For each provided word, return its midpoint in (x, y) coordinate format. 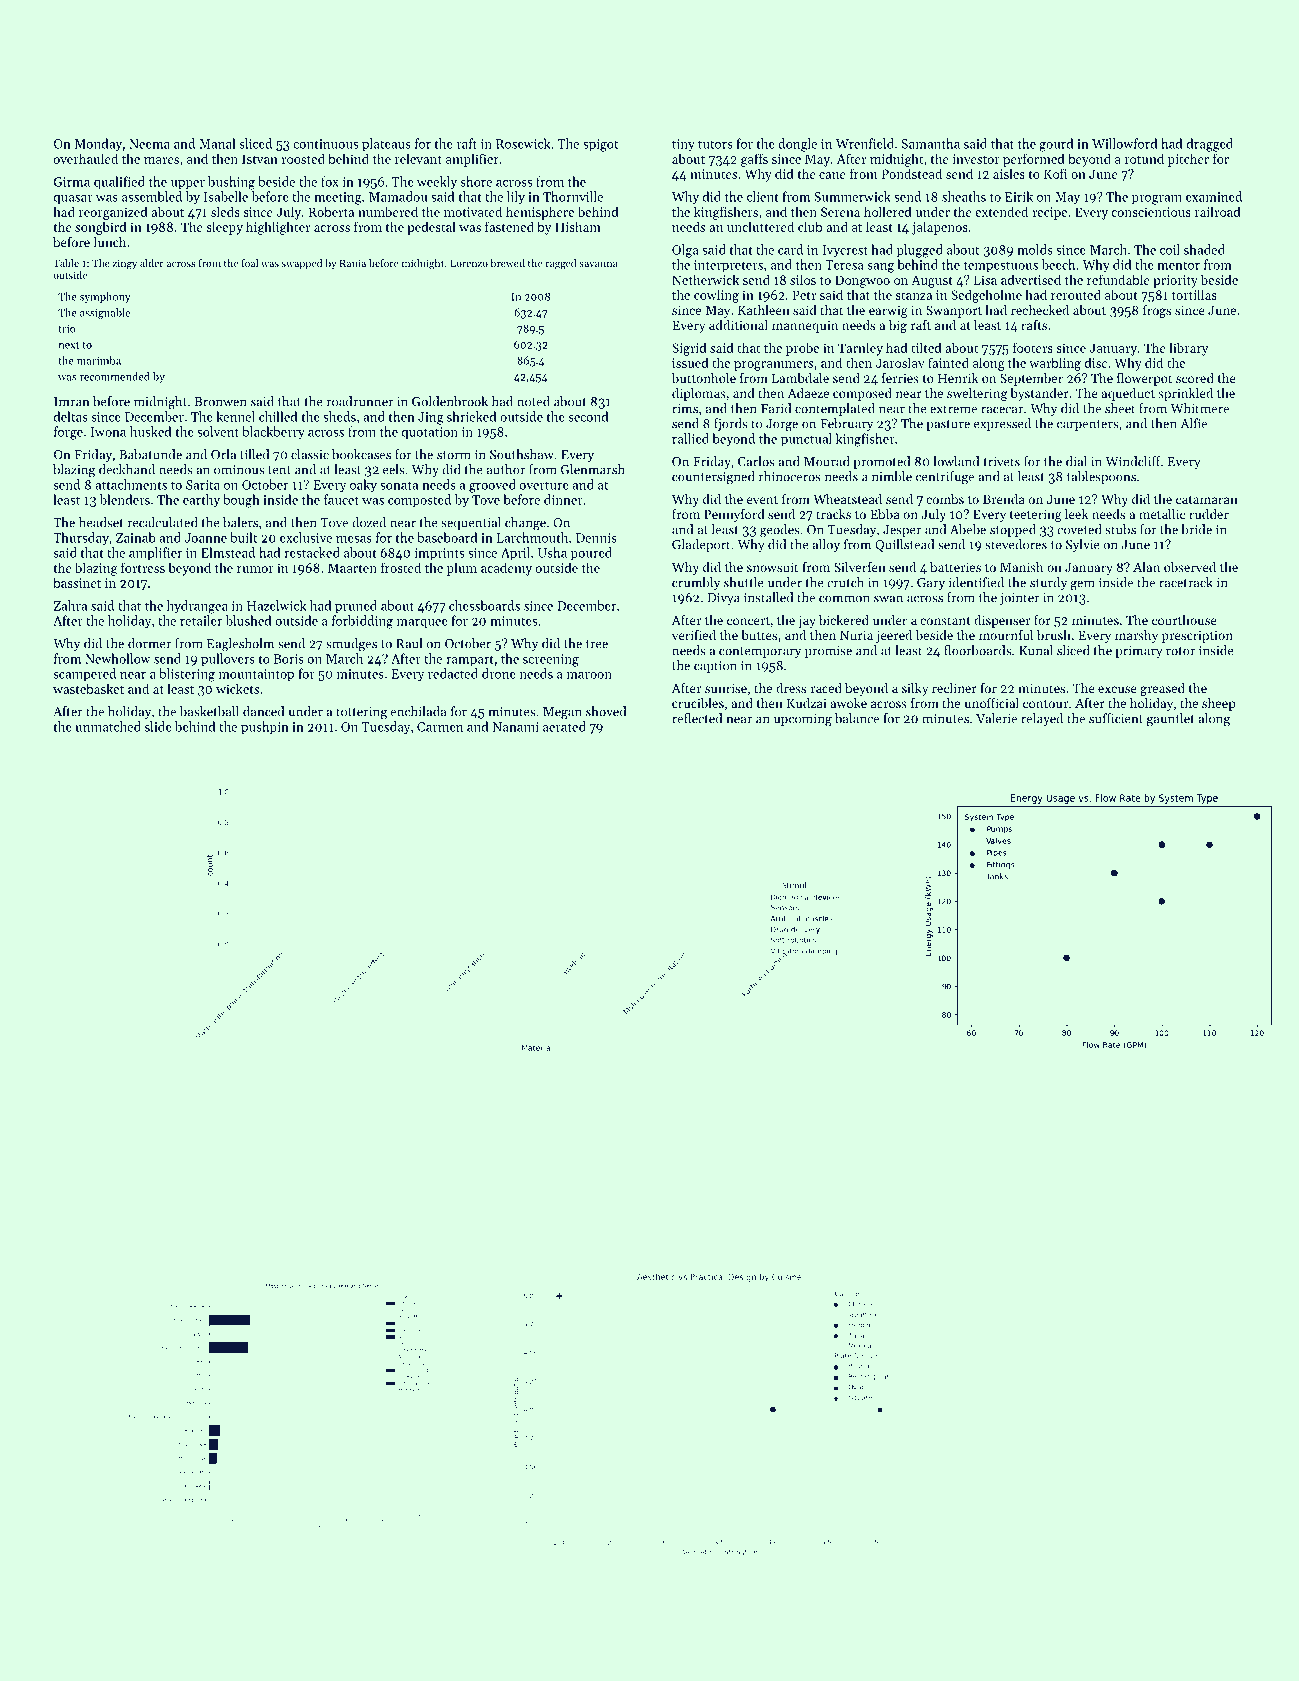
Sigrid (689, 349)
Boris (289, 659)
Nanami (516, 727)
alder (152, 263)
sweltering (977, 394)
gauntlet (1171, 720)
